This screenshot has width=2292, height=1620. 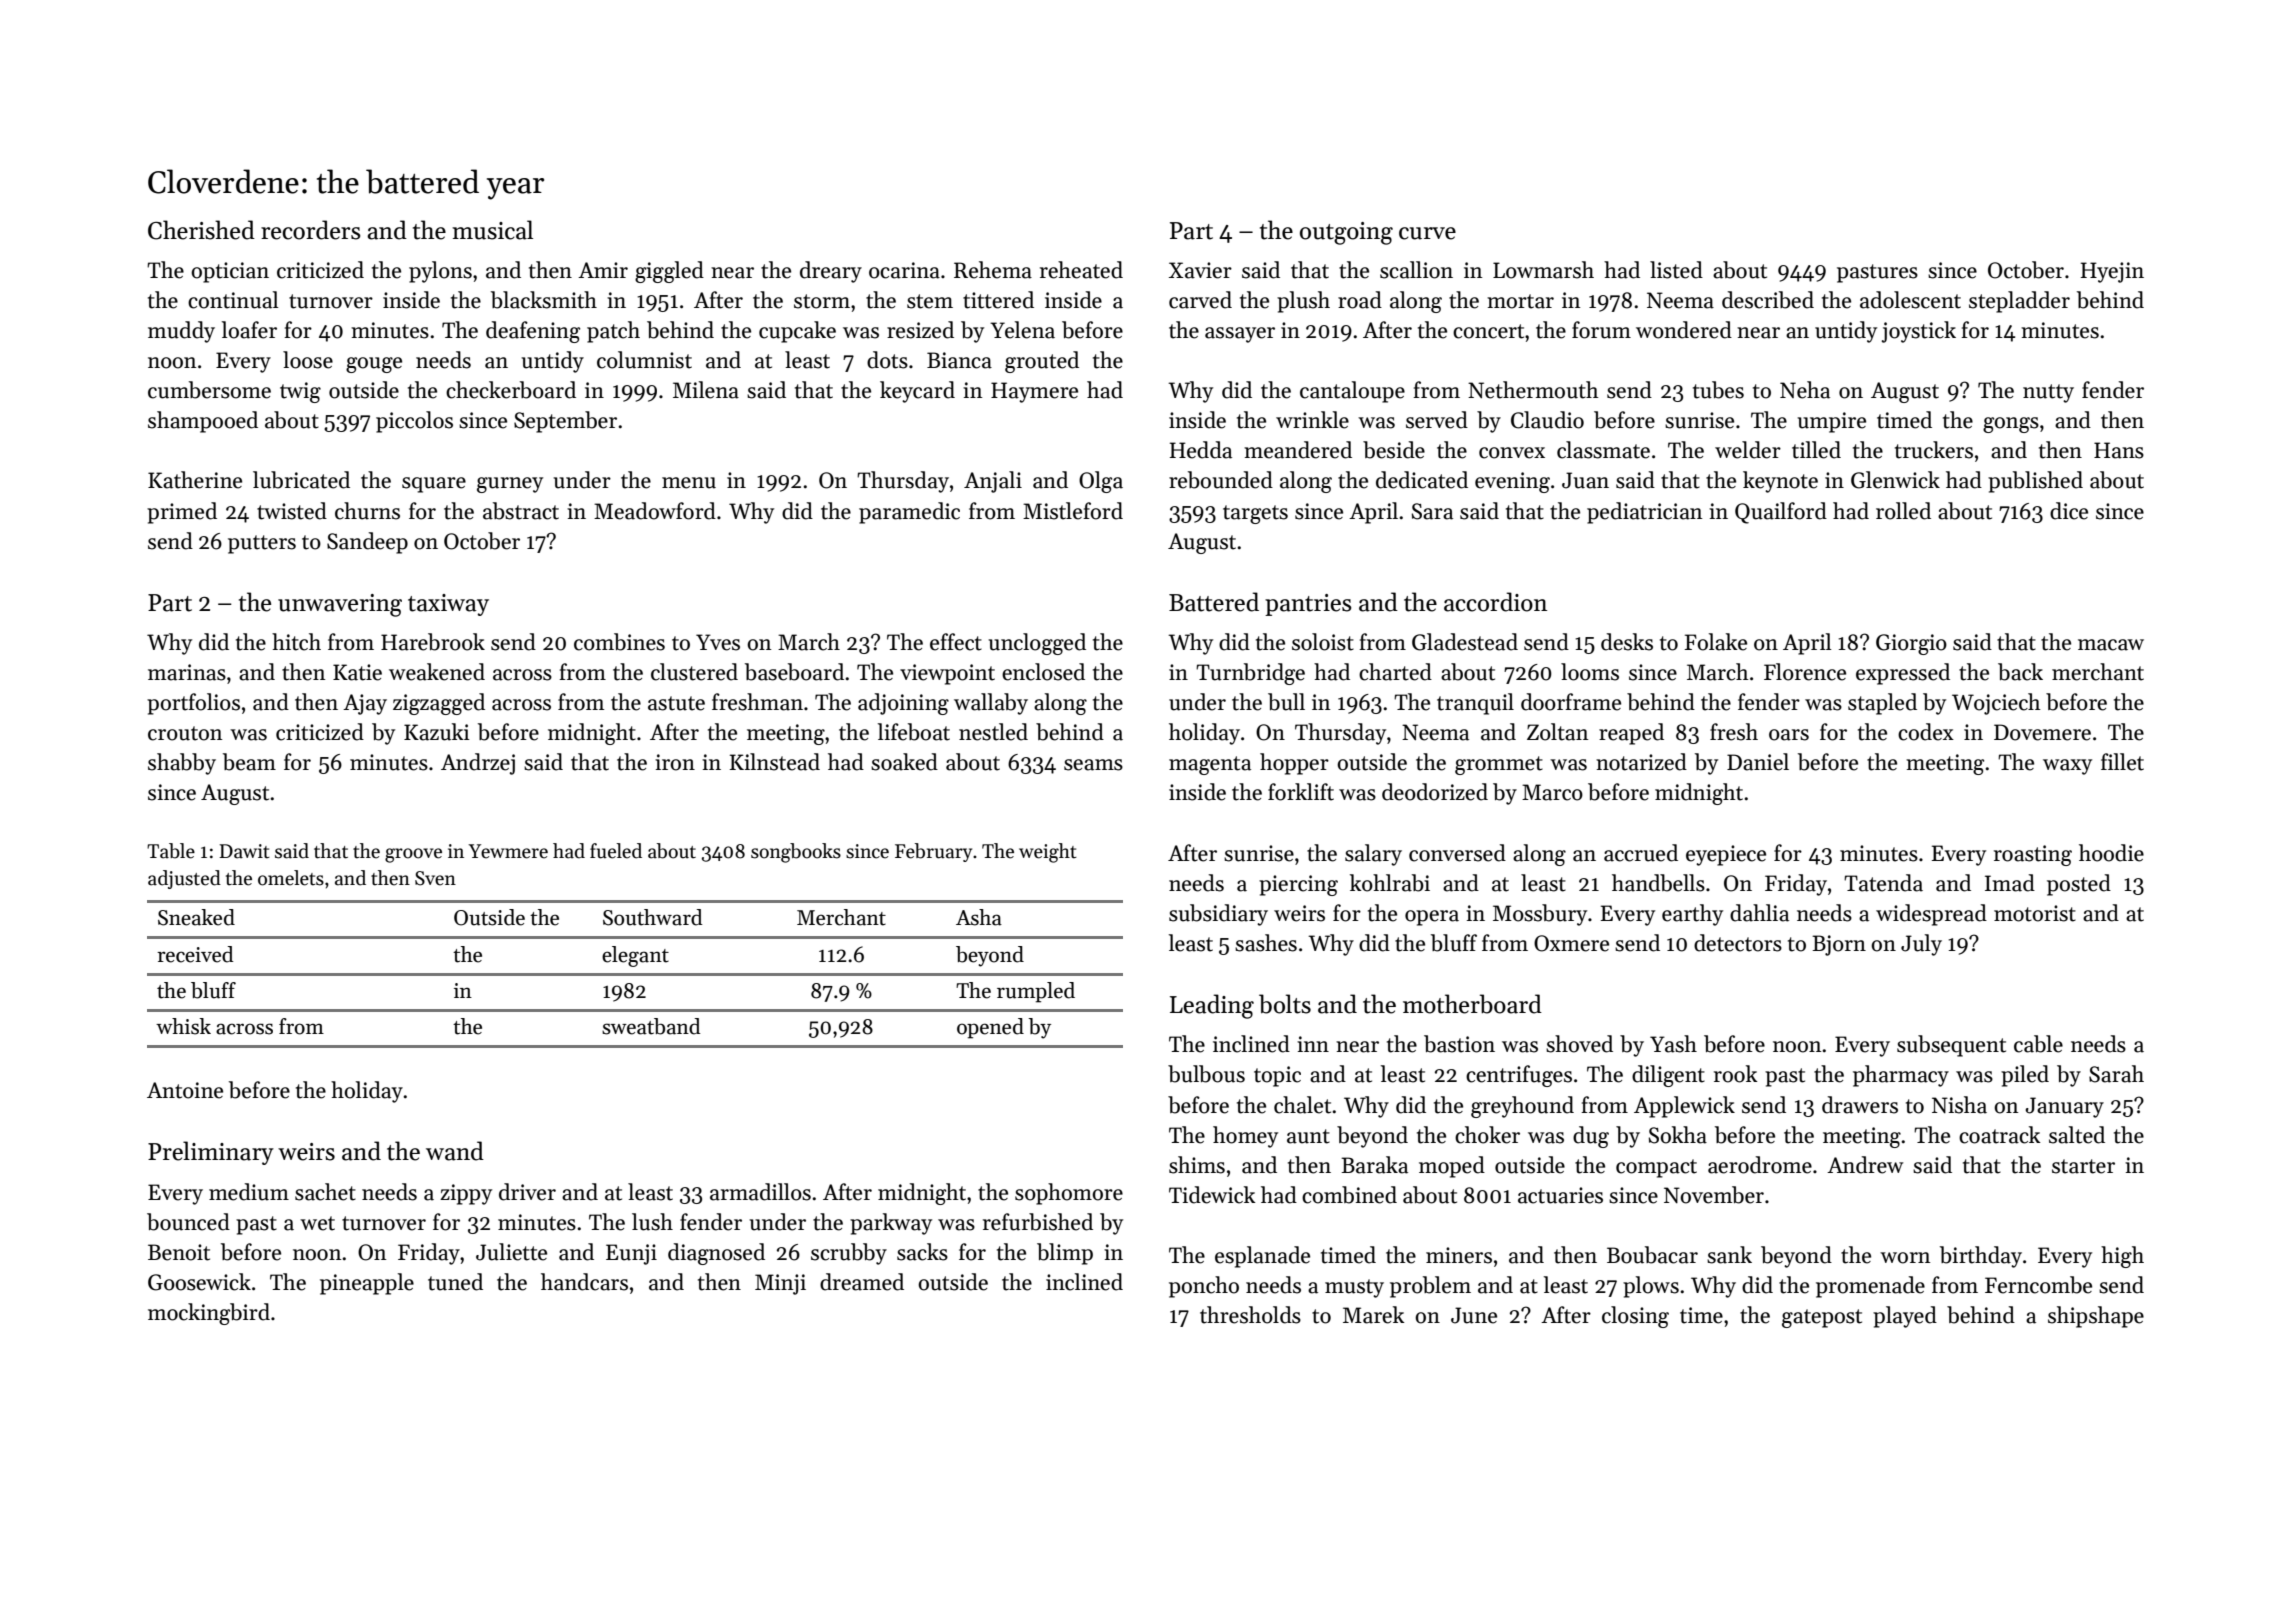 I want to click on storm, so click(x=822, y=301).
